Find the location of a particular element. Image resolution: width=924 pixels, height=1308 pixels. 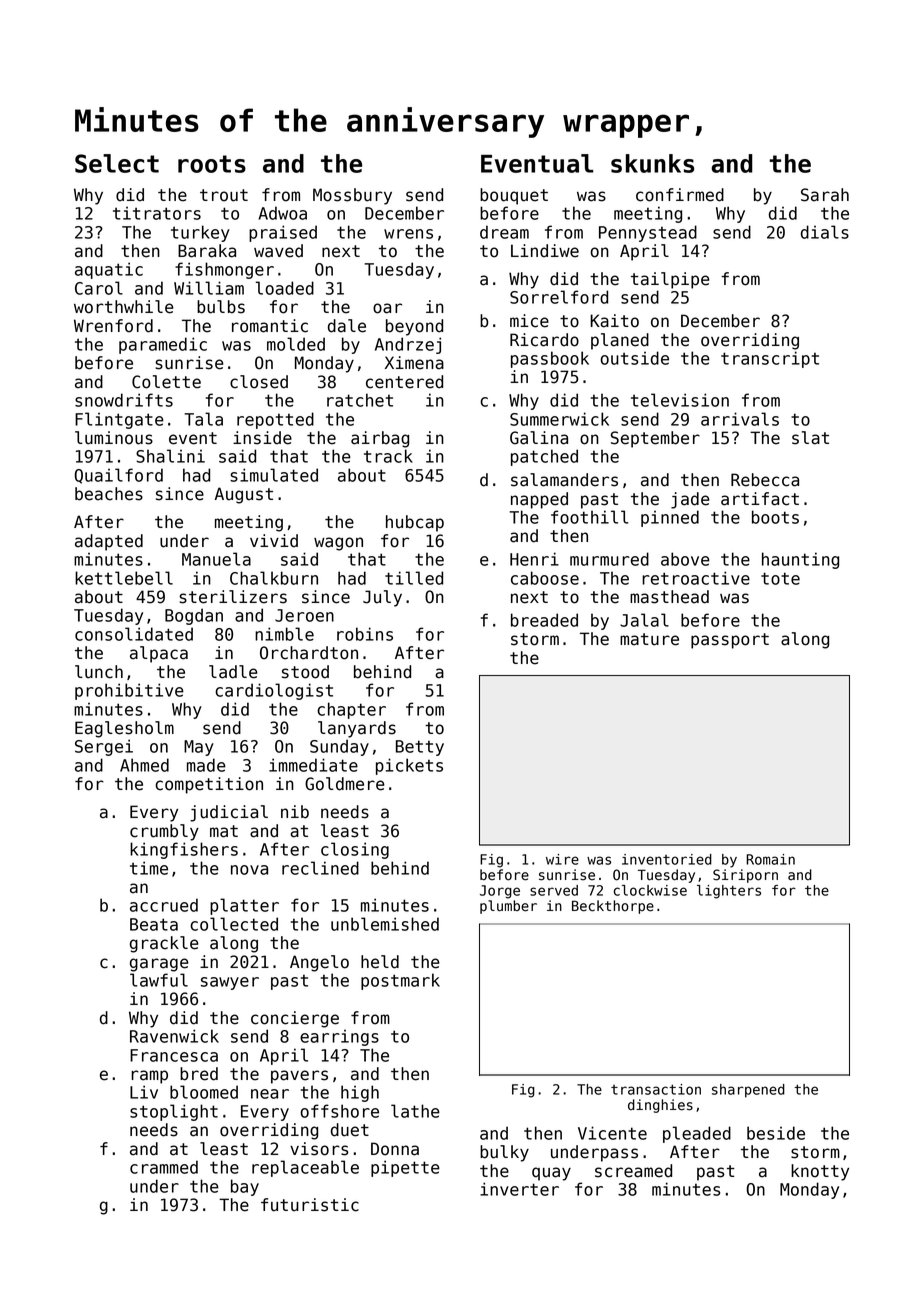

inverter is located at coordinates (519, 1189).
